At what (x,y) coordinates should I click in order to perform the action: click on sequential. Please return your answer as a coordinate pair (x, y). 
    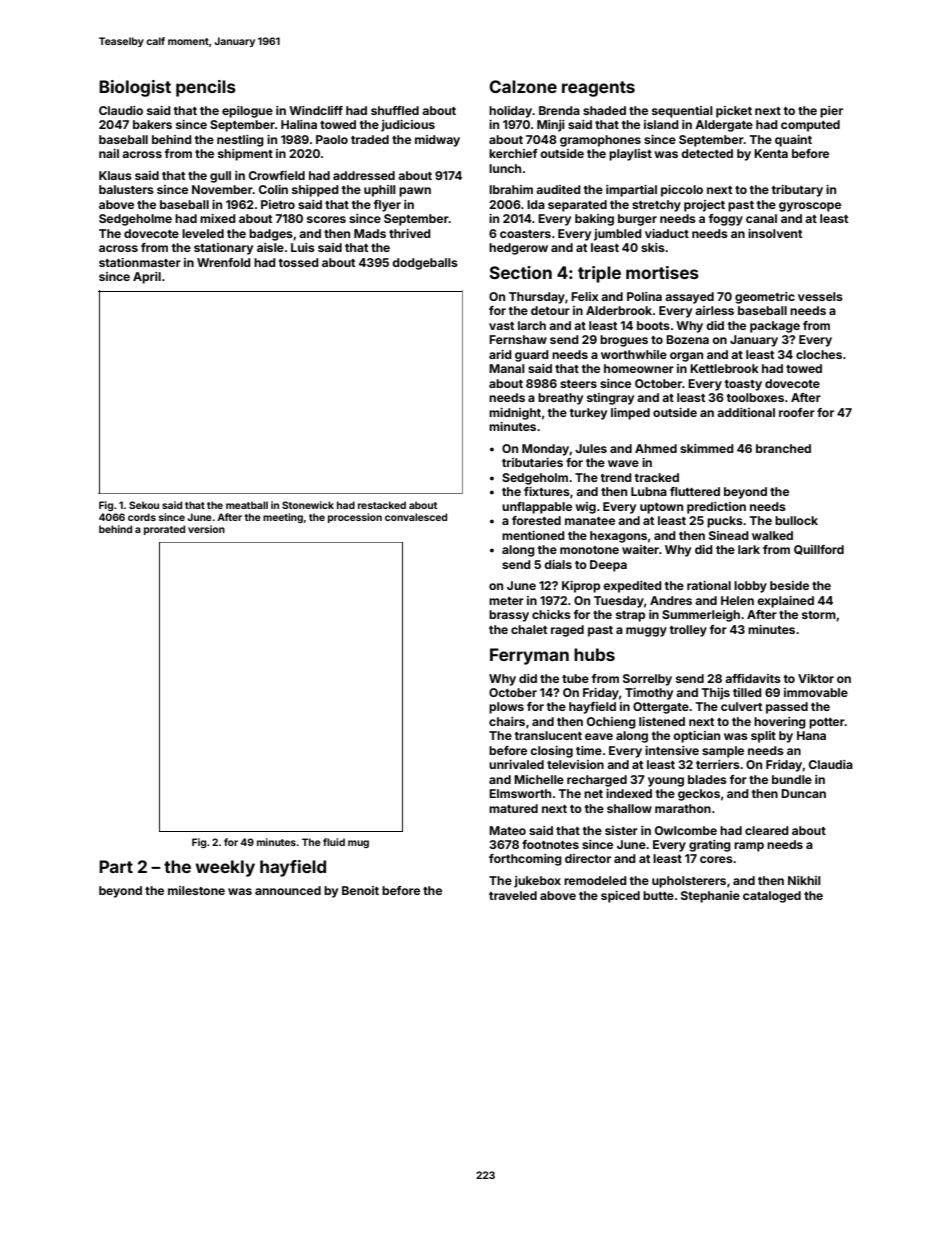
    Looking at the image, I should click on (682, 112).
